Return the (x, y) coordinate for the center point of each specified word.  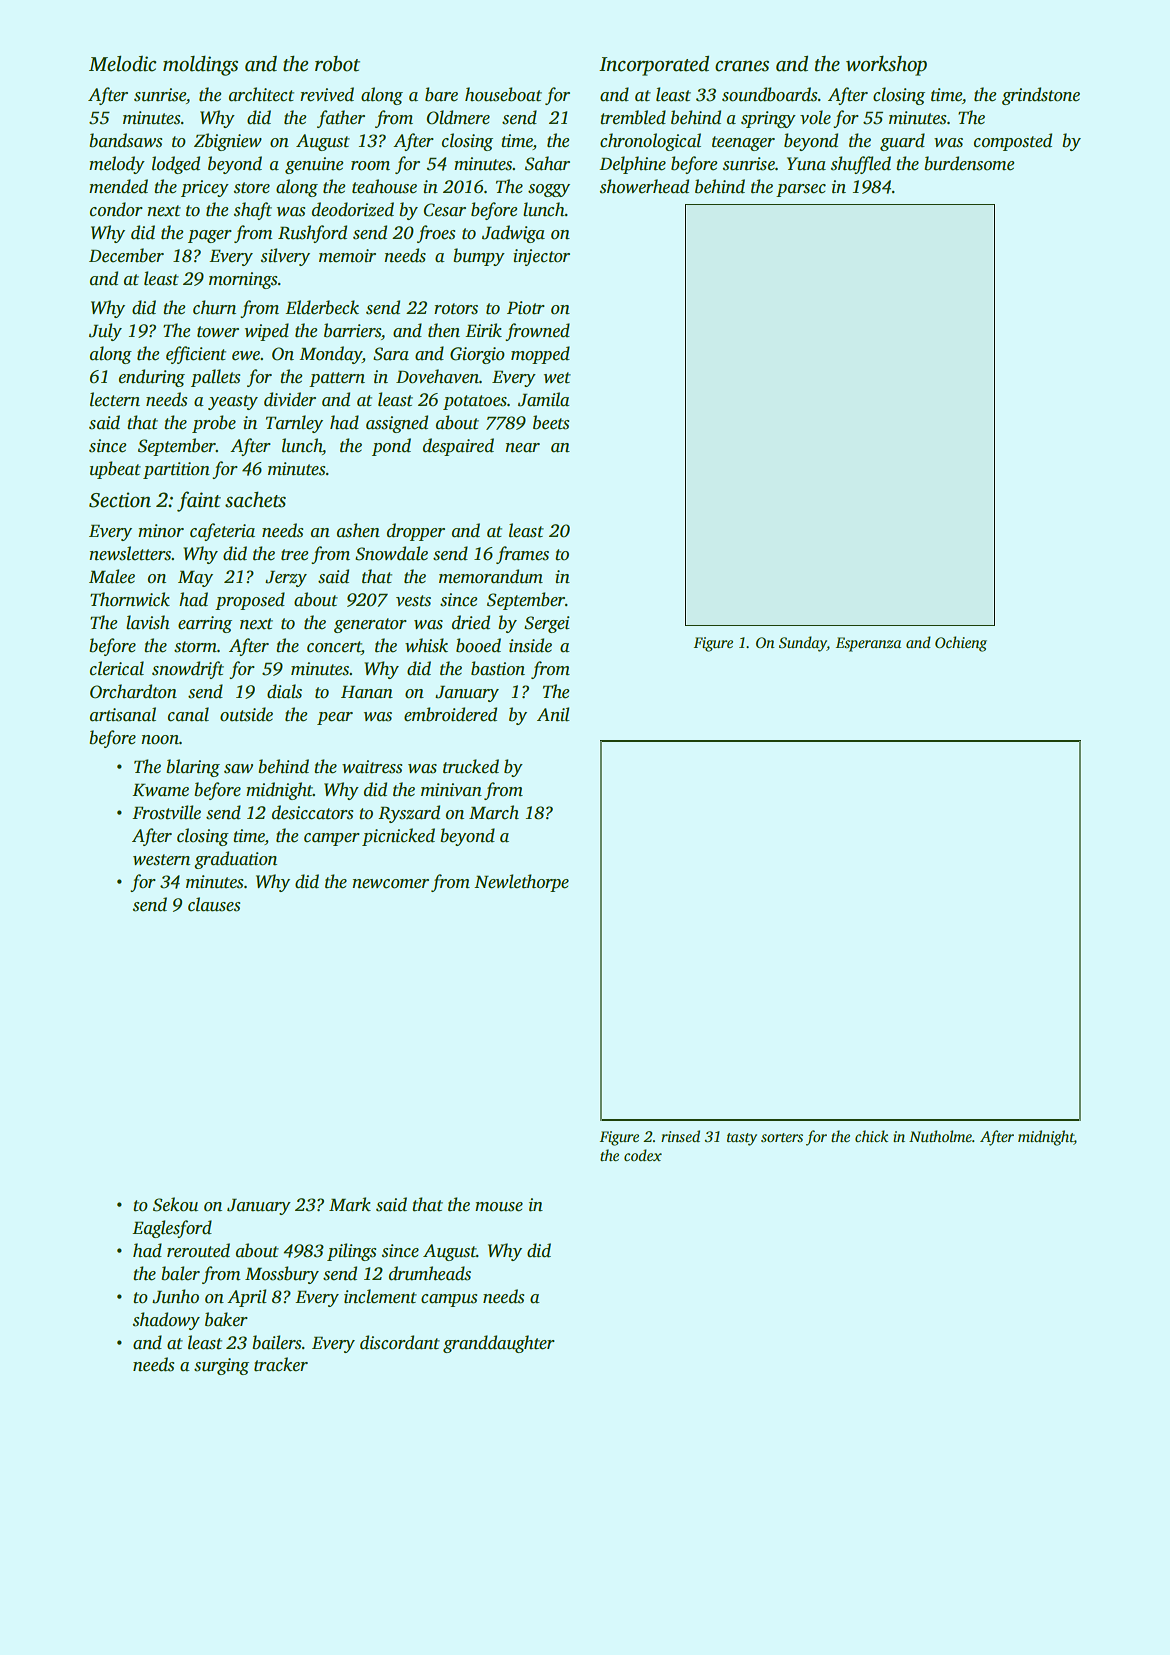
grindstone (1041, 96)
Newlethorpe (521, 883)
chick (871, 1136)
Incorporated (654, 66)
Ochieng (961, 644)
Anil (553, 714)
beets (551, 422)
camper (332, 839)
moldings (200, 66)
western (161, 860)
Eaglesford (172, 1229)
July (105, 332)
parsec (801, 190)
